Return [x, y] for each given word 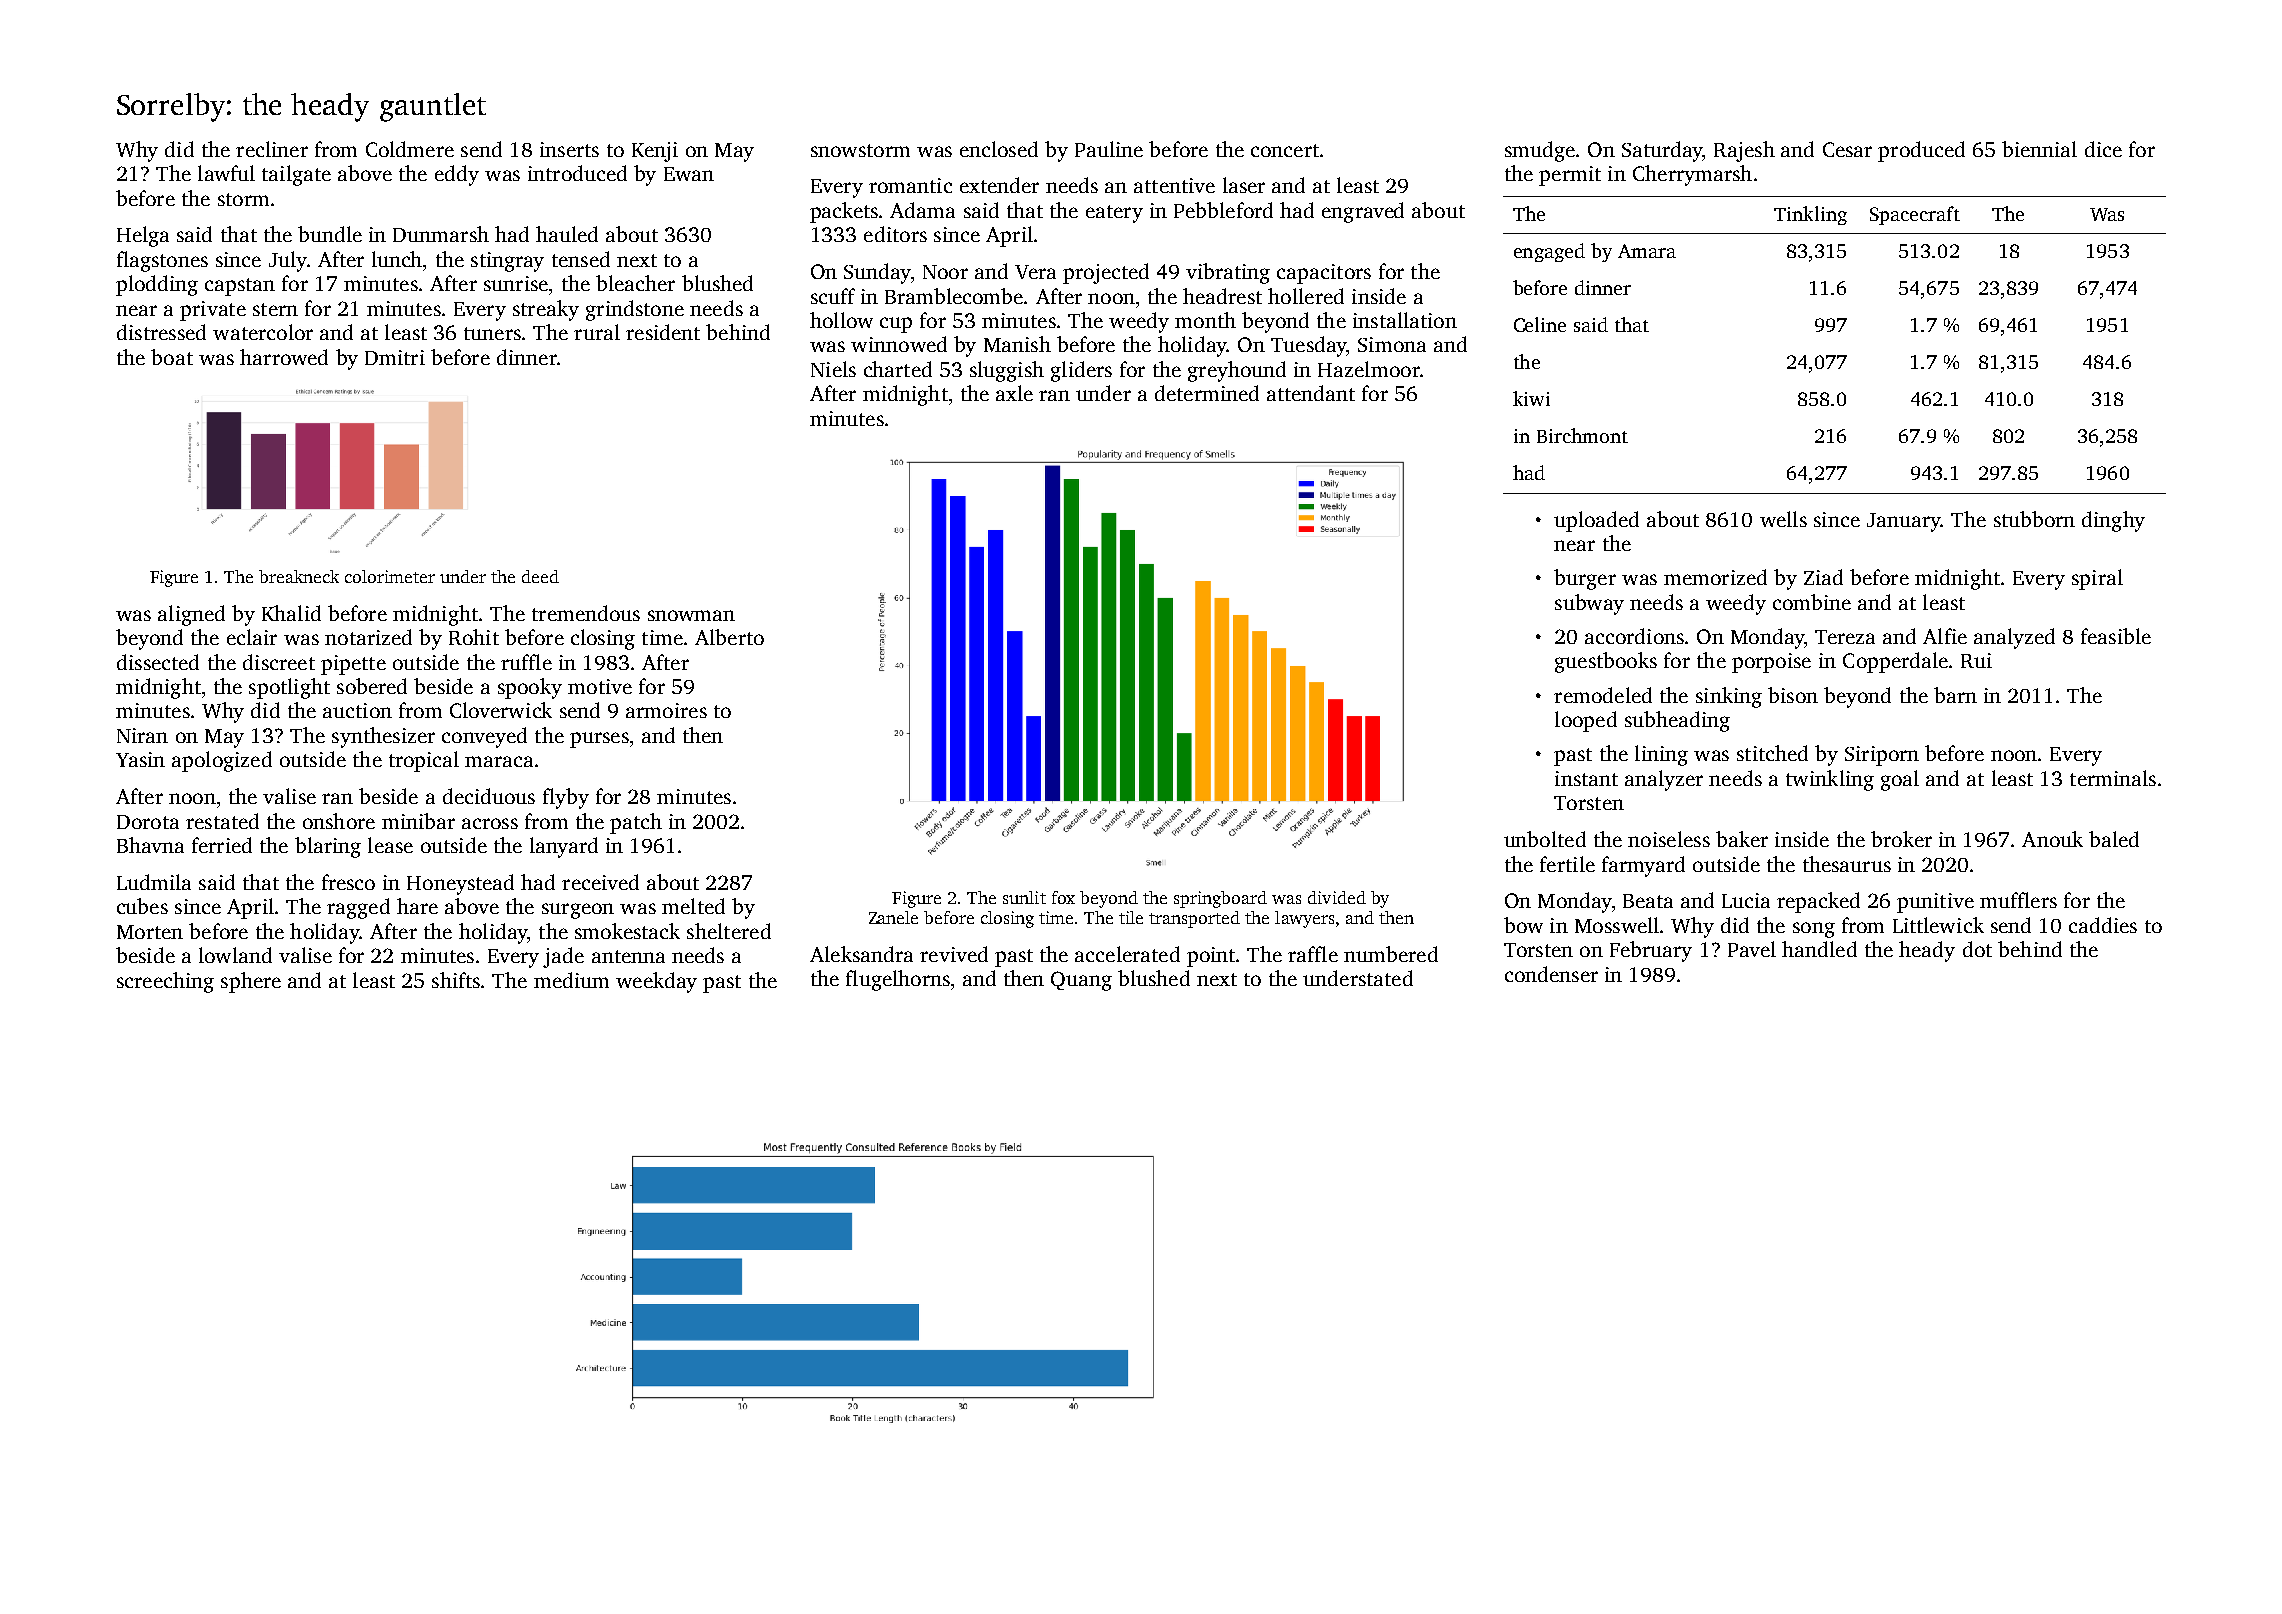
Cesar [1847, 149]
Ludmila [154, 882]
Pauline [1109, 149]
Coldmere [410, 149]
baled [2114, 839]
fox [1063, 897]
